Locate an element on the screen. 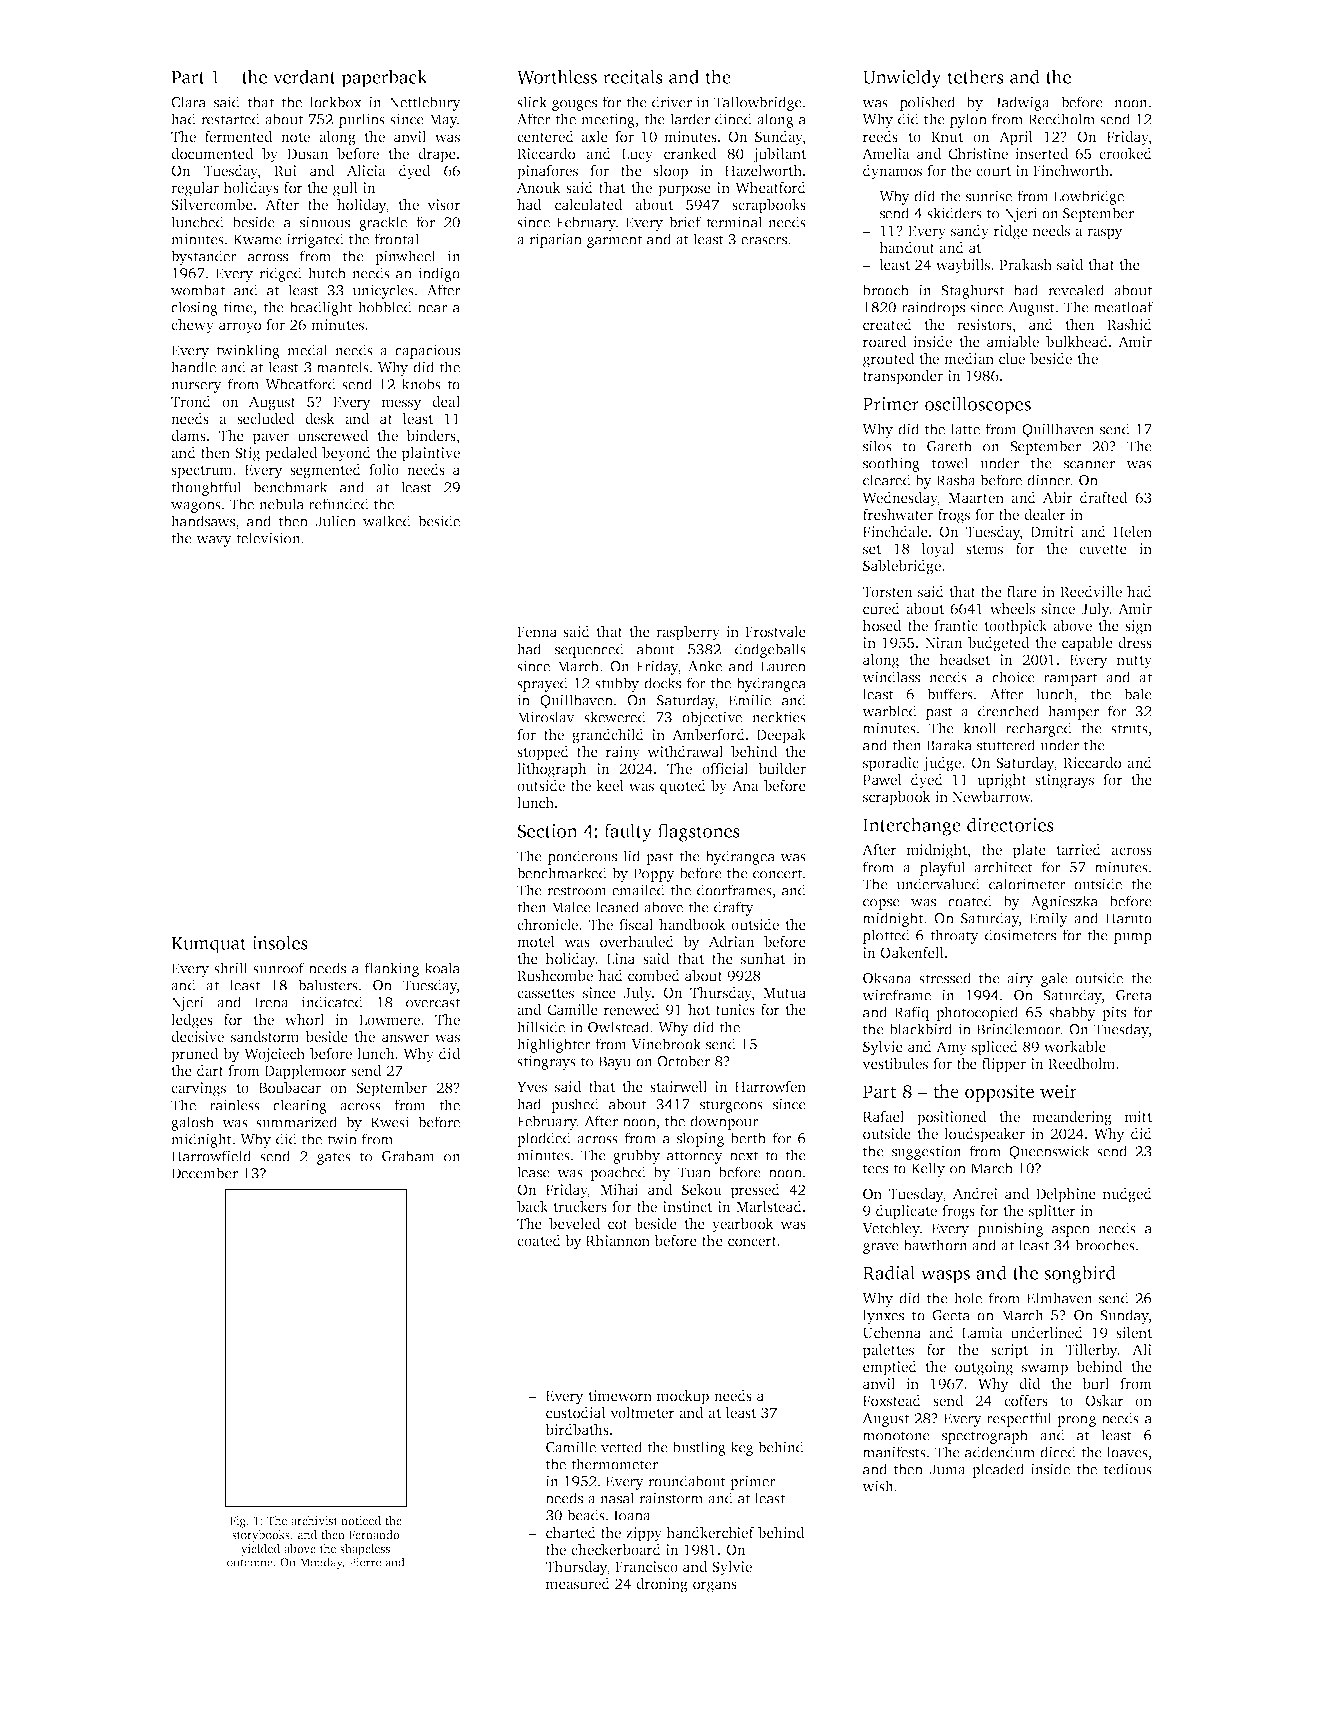 The image size is (1323, 1712). organs is located at coordinates (715, 1587).
